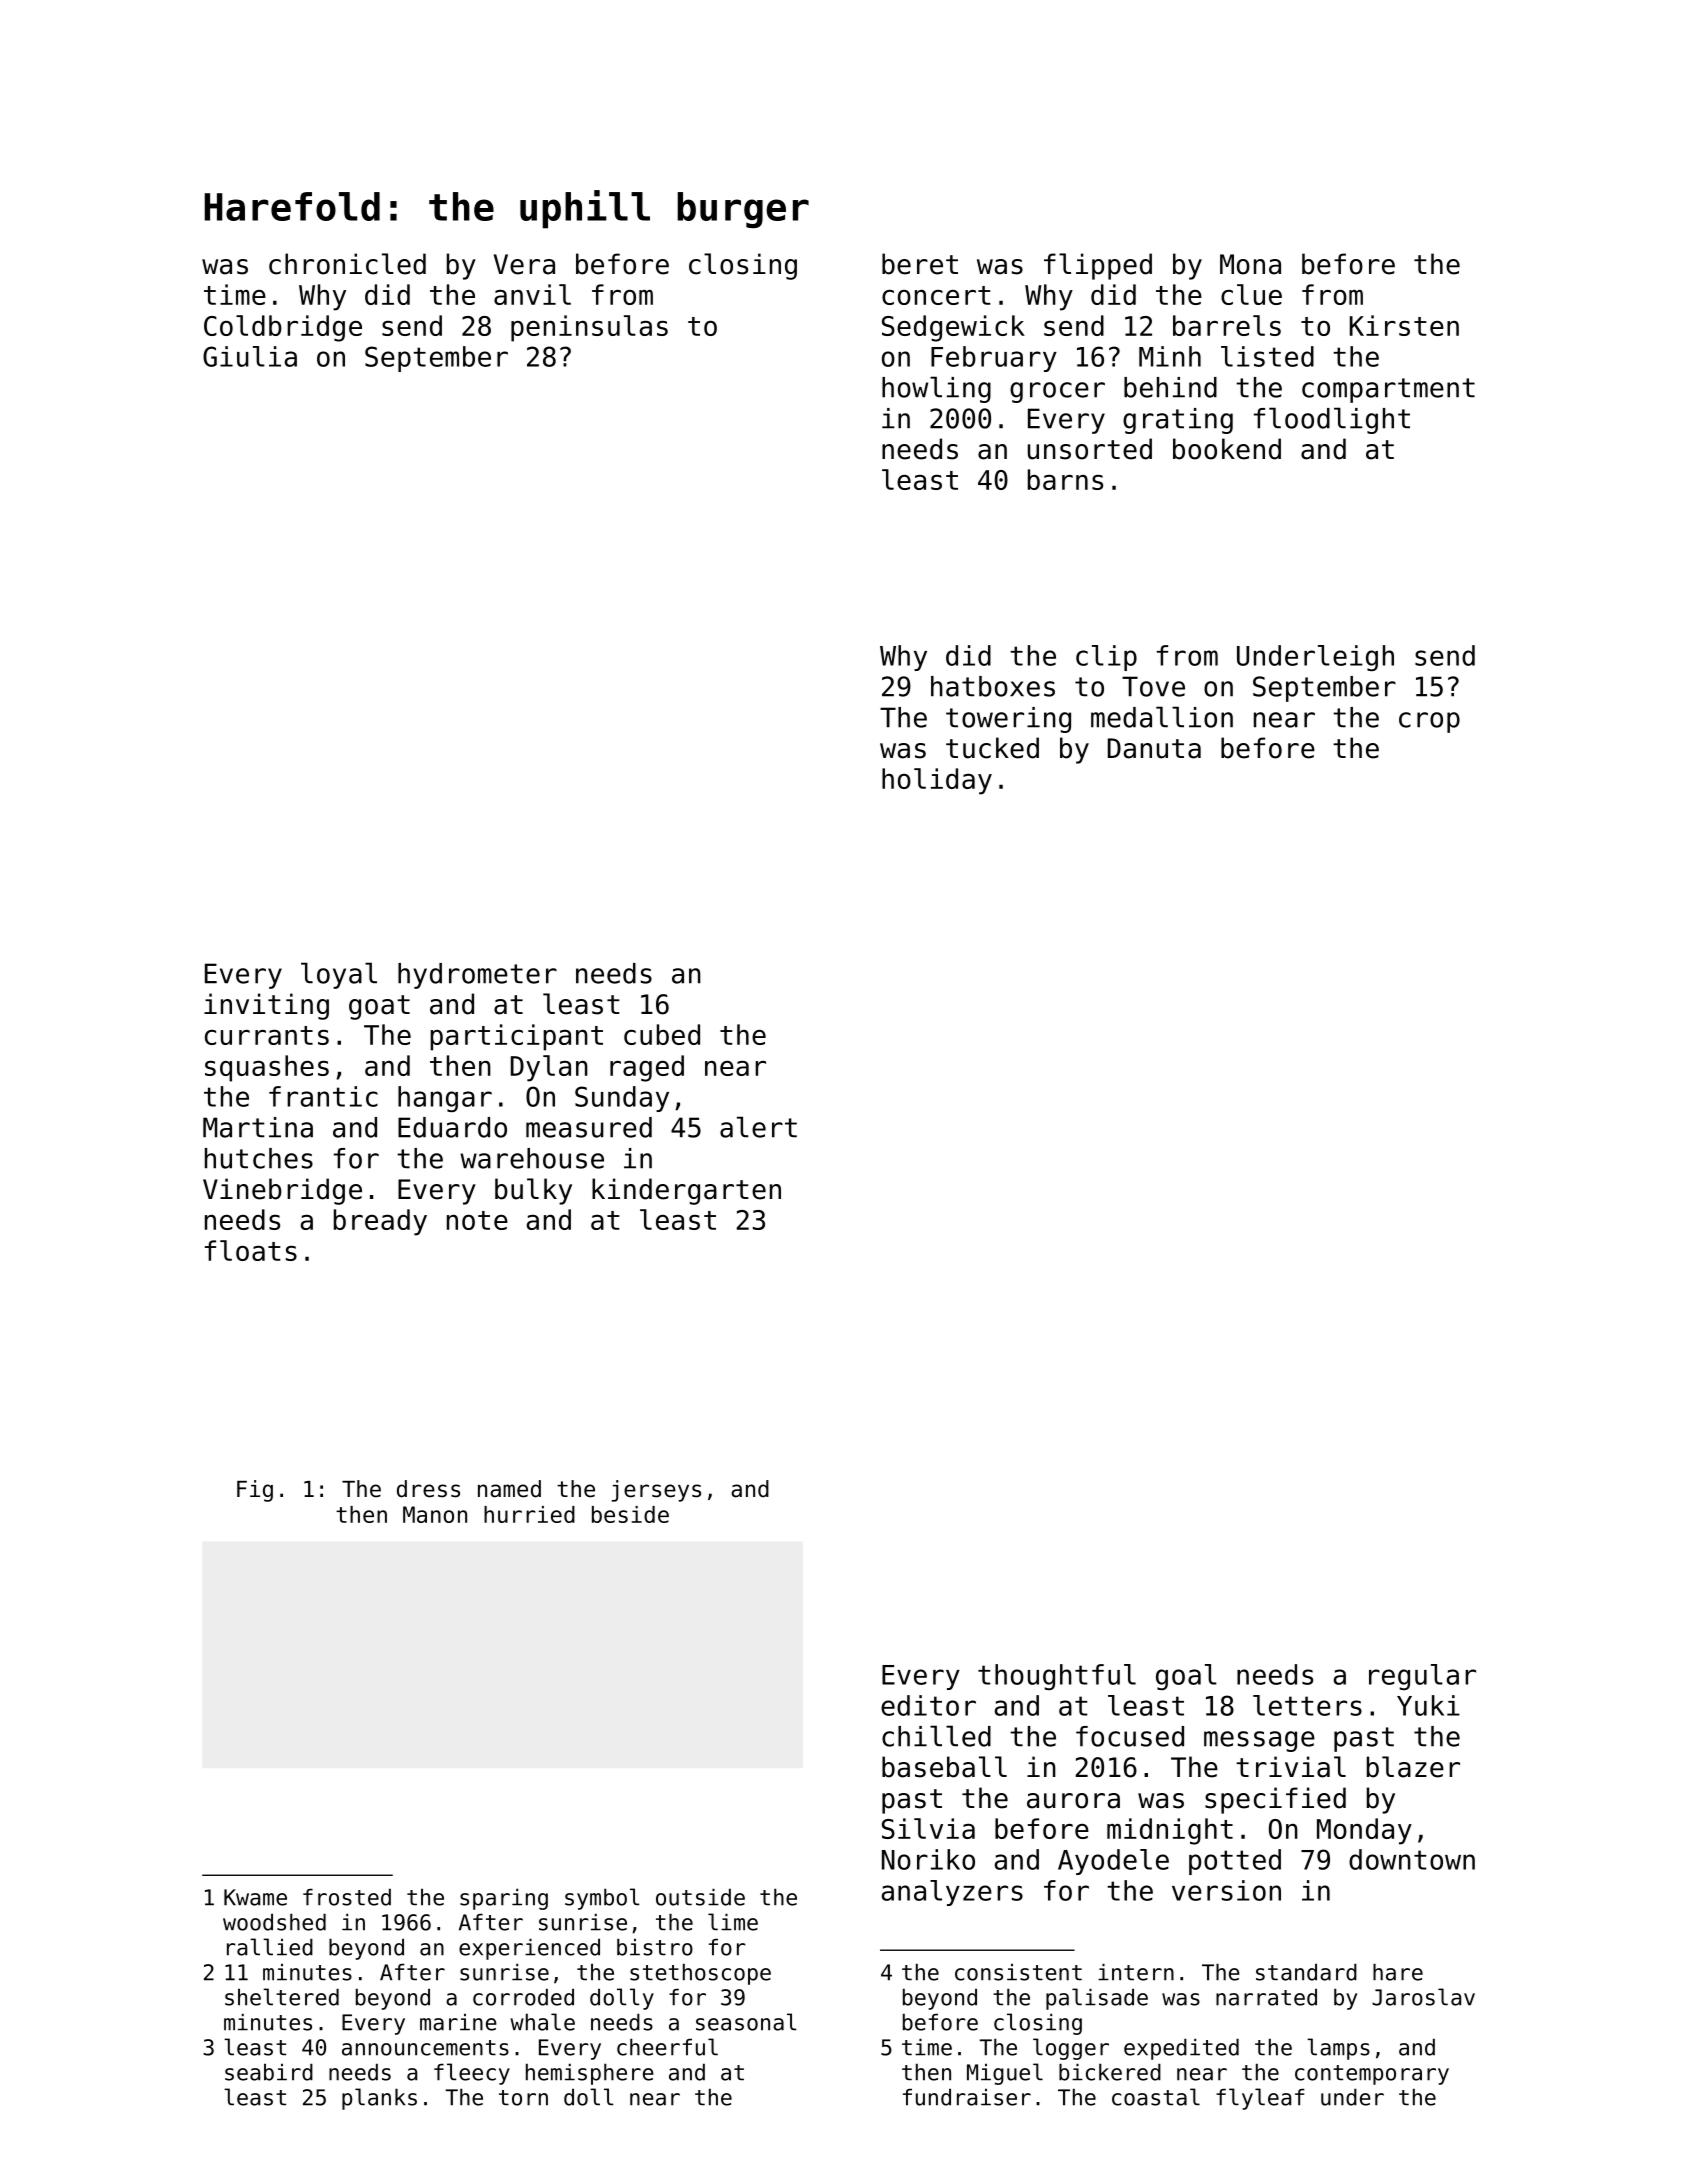  I want to click on regular, so click(1422, 1677).
